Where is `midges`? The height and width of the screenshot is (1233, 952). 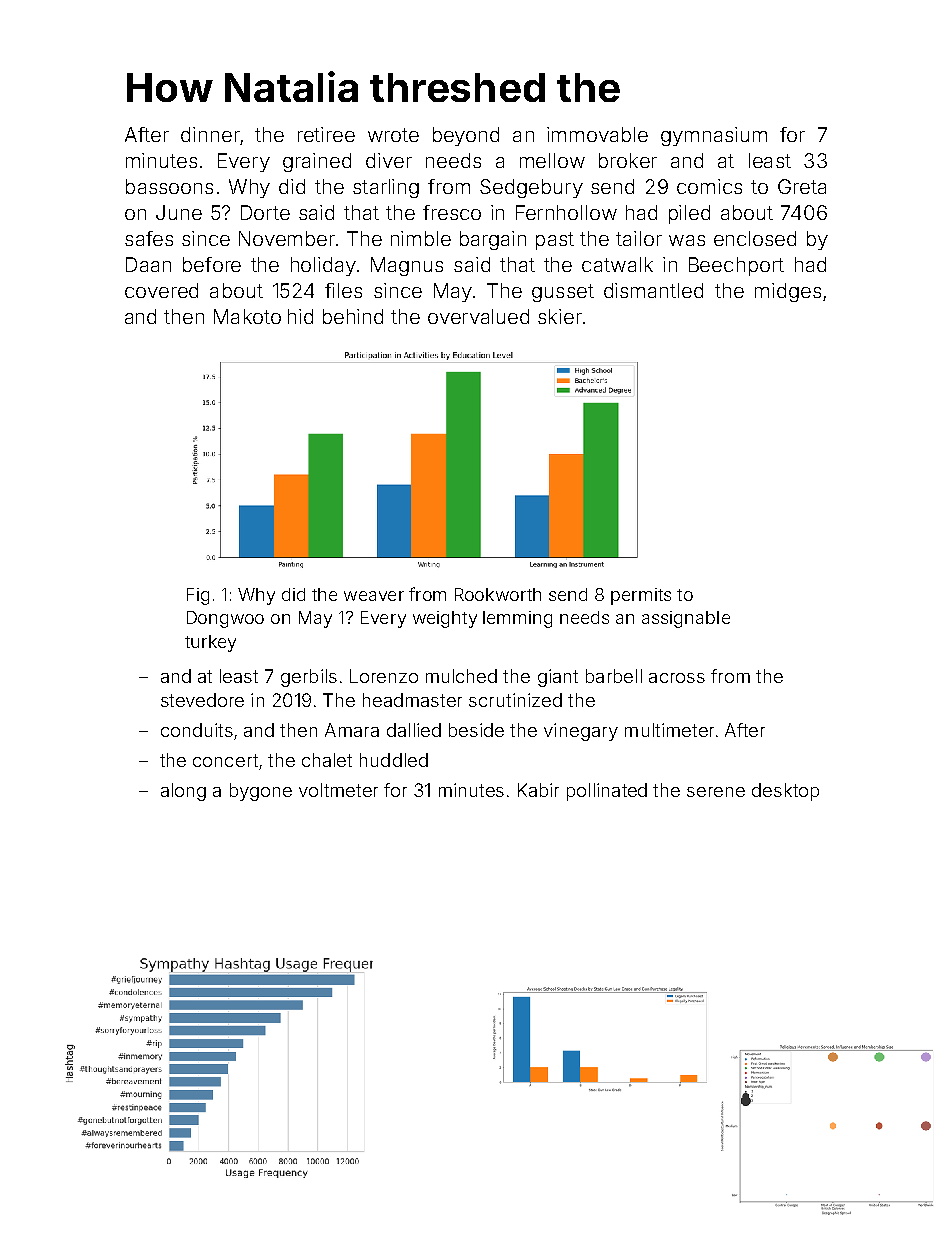 midges is located at coordinates (788, 292).
